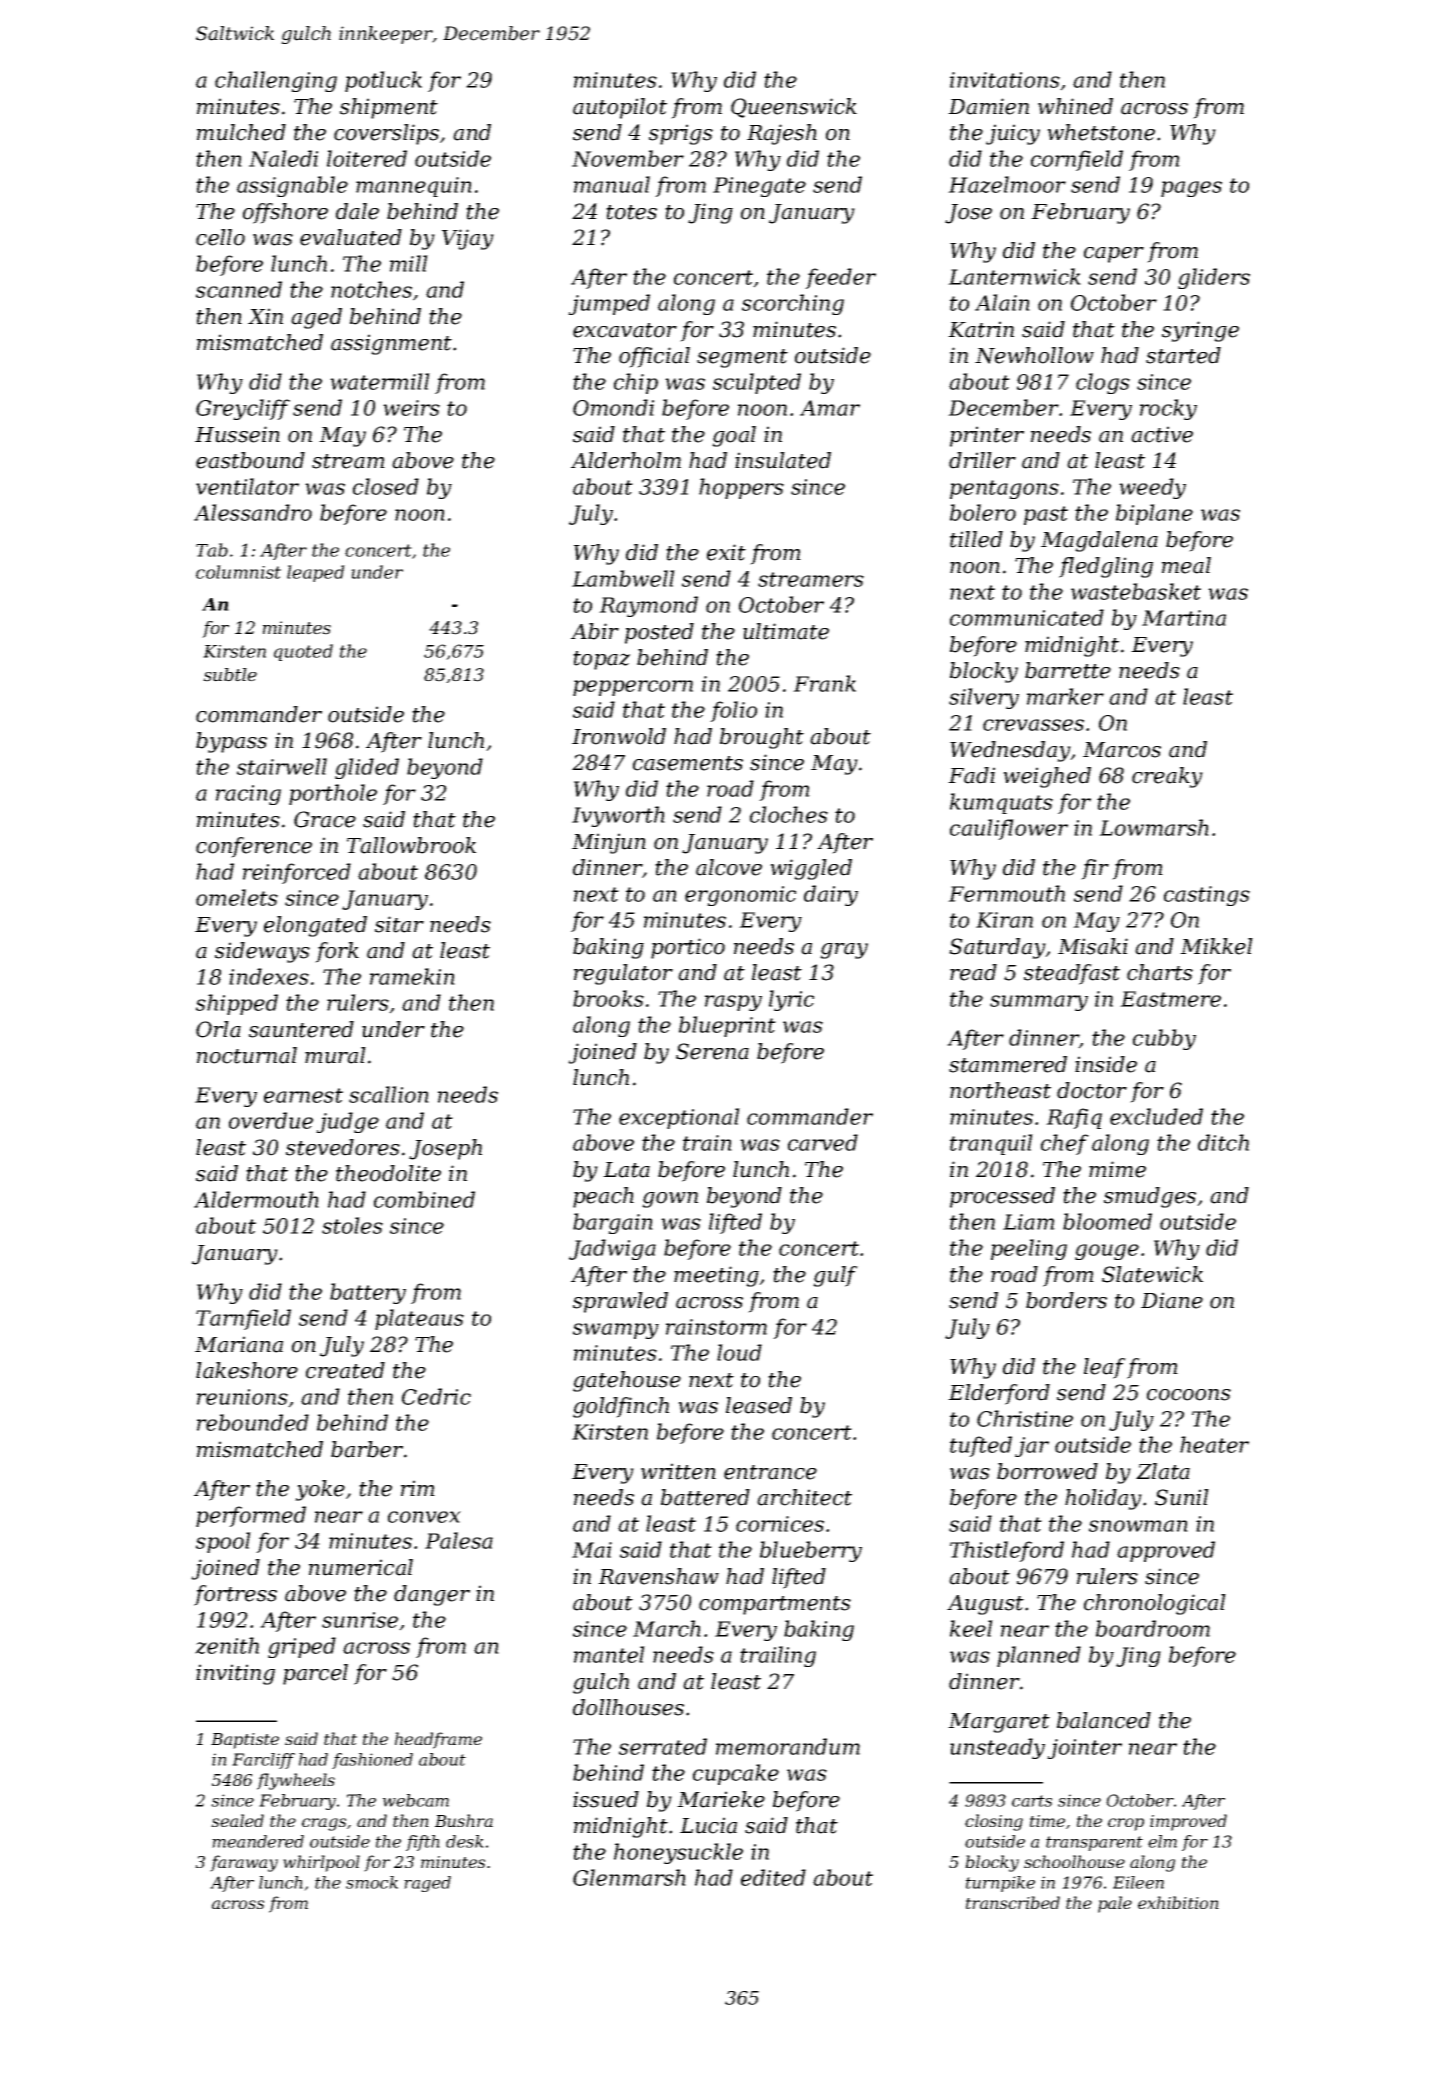 The image size is (1450, 2100). I want to click on Frank, so click(824, 683).
